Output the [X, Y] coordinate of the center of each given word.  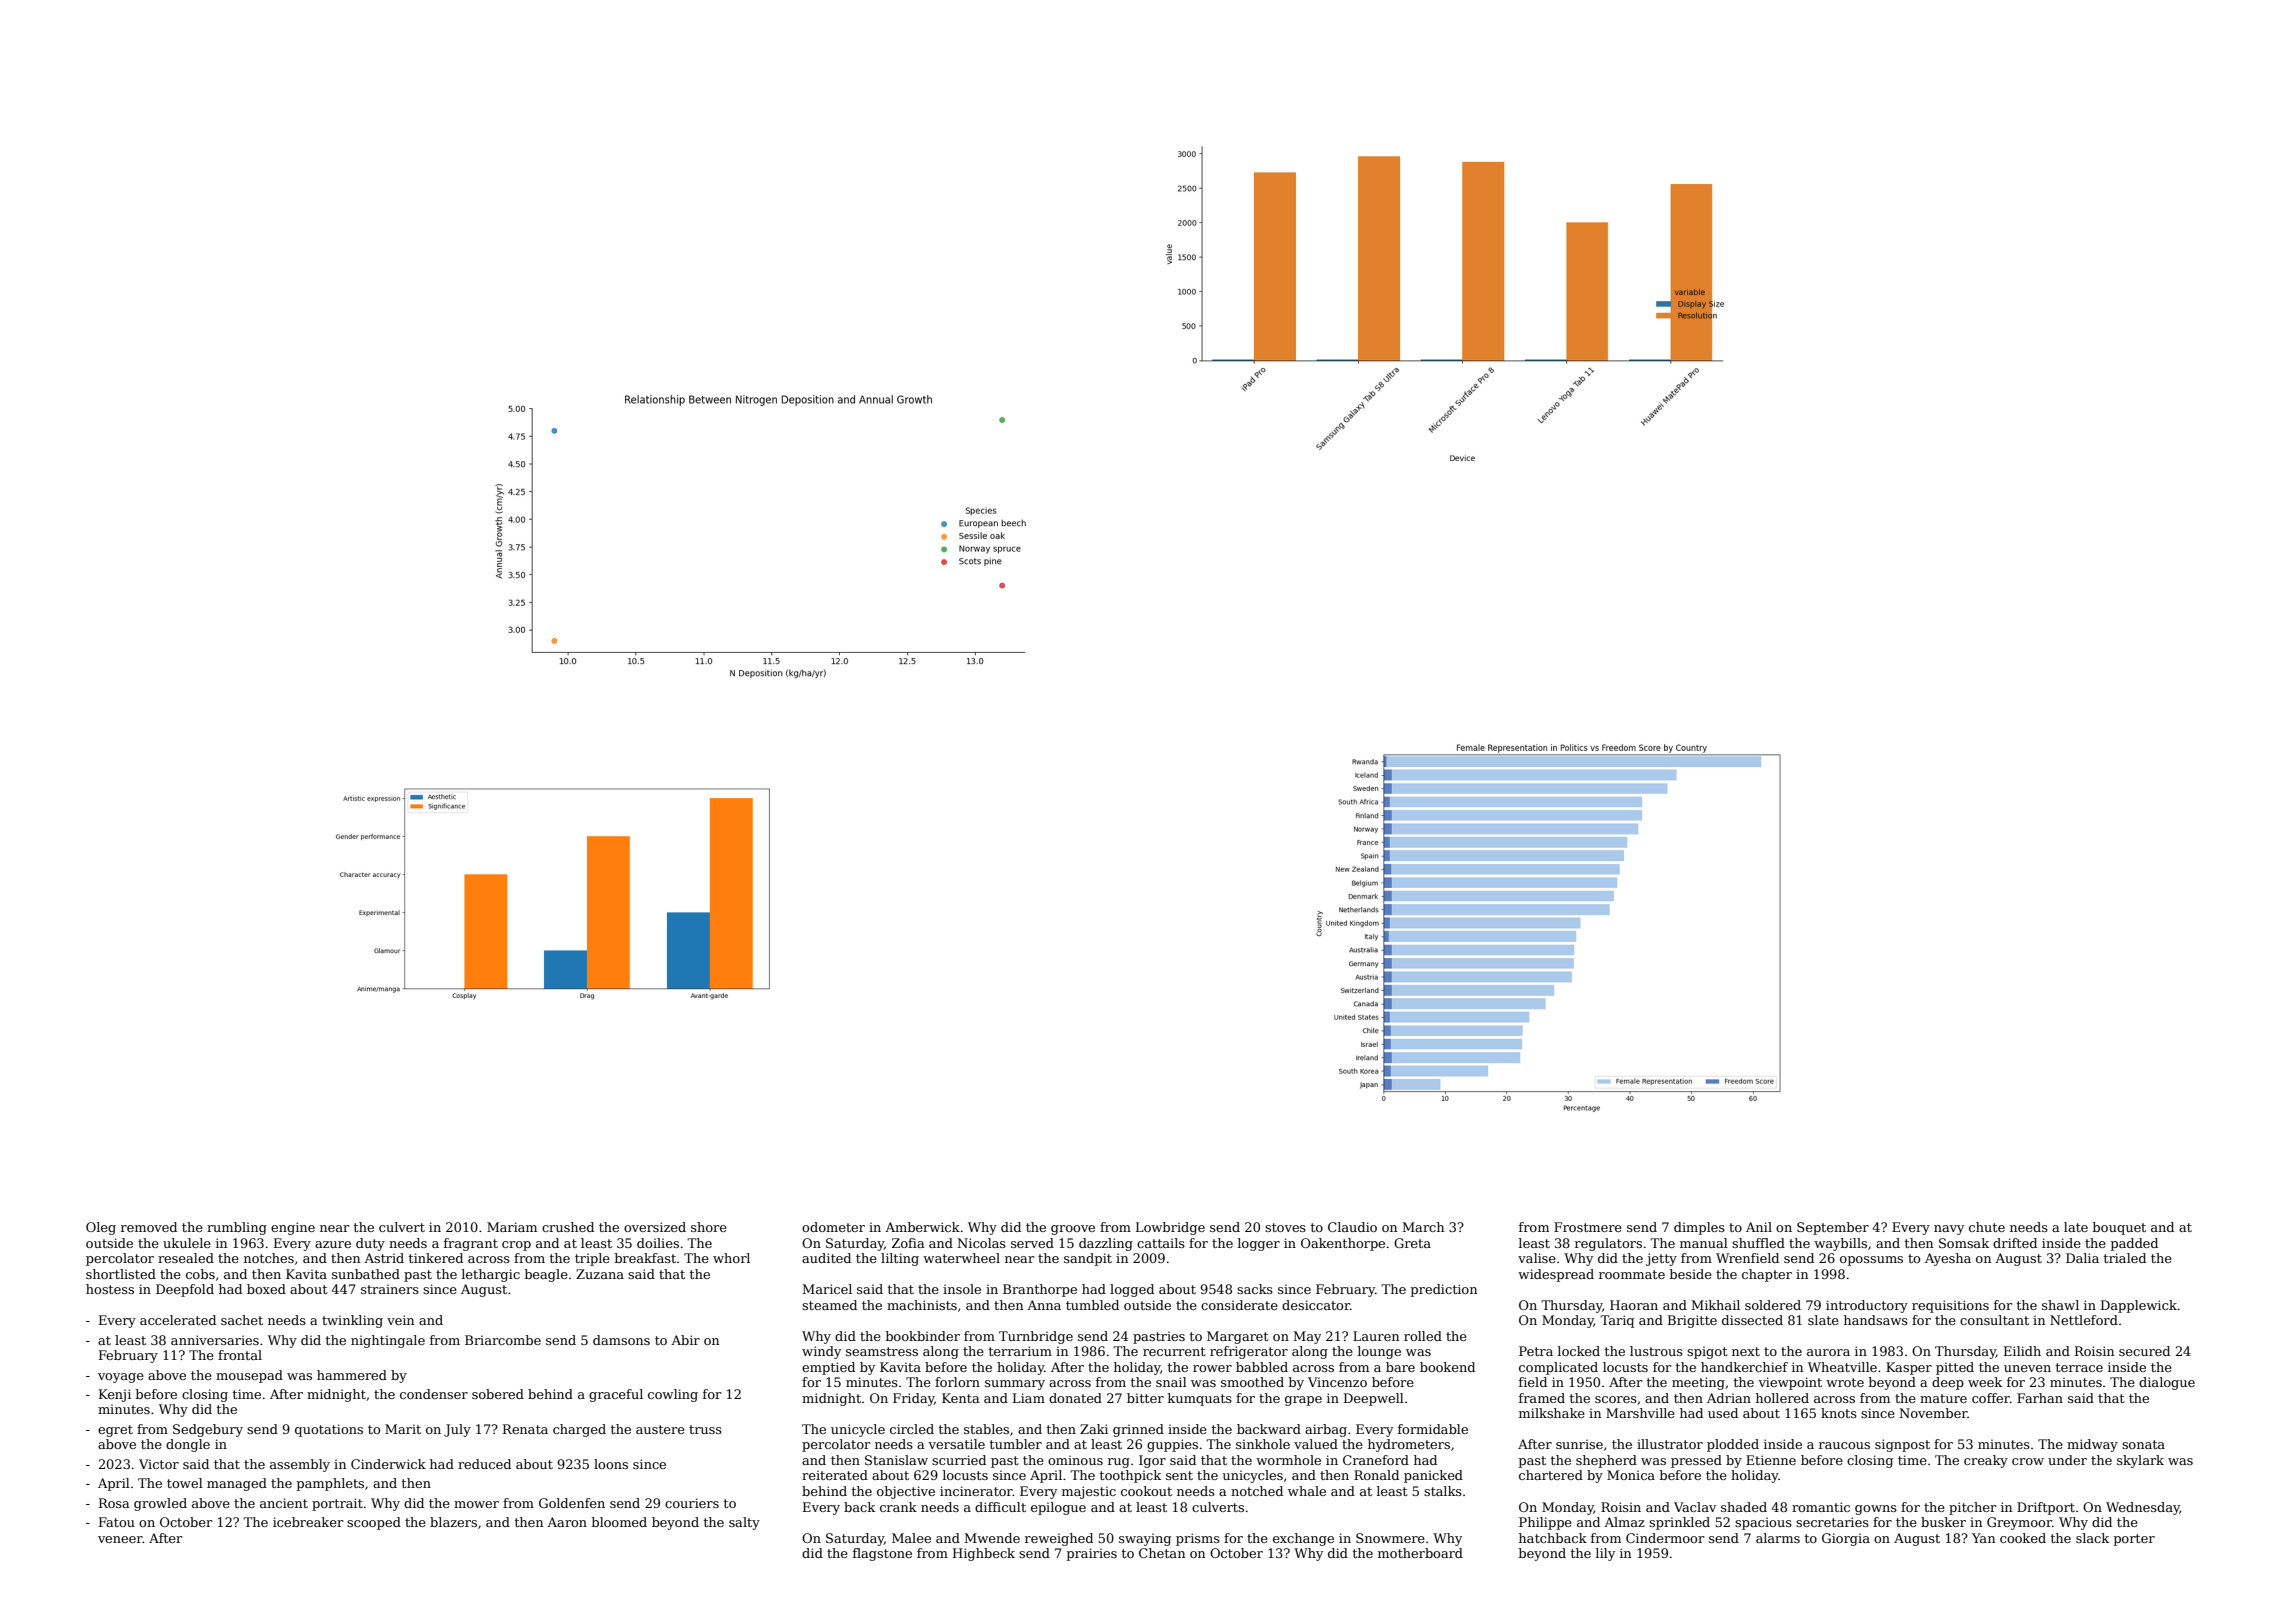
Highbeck [984, 1554]
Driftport [2046, 1508]
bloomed [619, 1522]
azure [333, 1244]
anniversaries [215, 1340]
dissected [1752, 1320]
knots [1839, 1413]
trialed [2125, 1258]
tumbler [1016, 1444]
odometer [833, 1227]
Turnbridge [1036, 1337]
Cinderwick [388, 1464]
